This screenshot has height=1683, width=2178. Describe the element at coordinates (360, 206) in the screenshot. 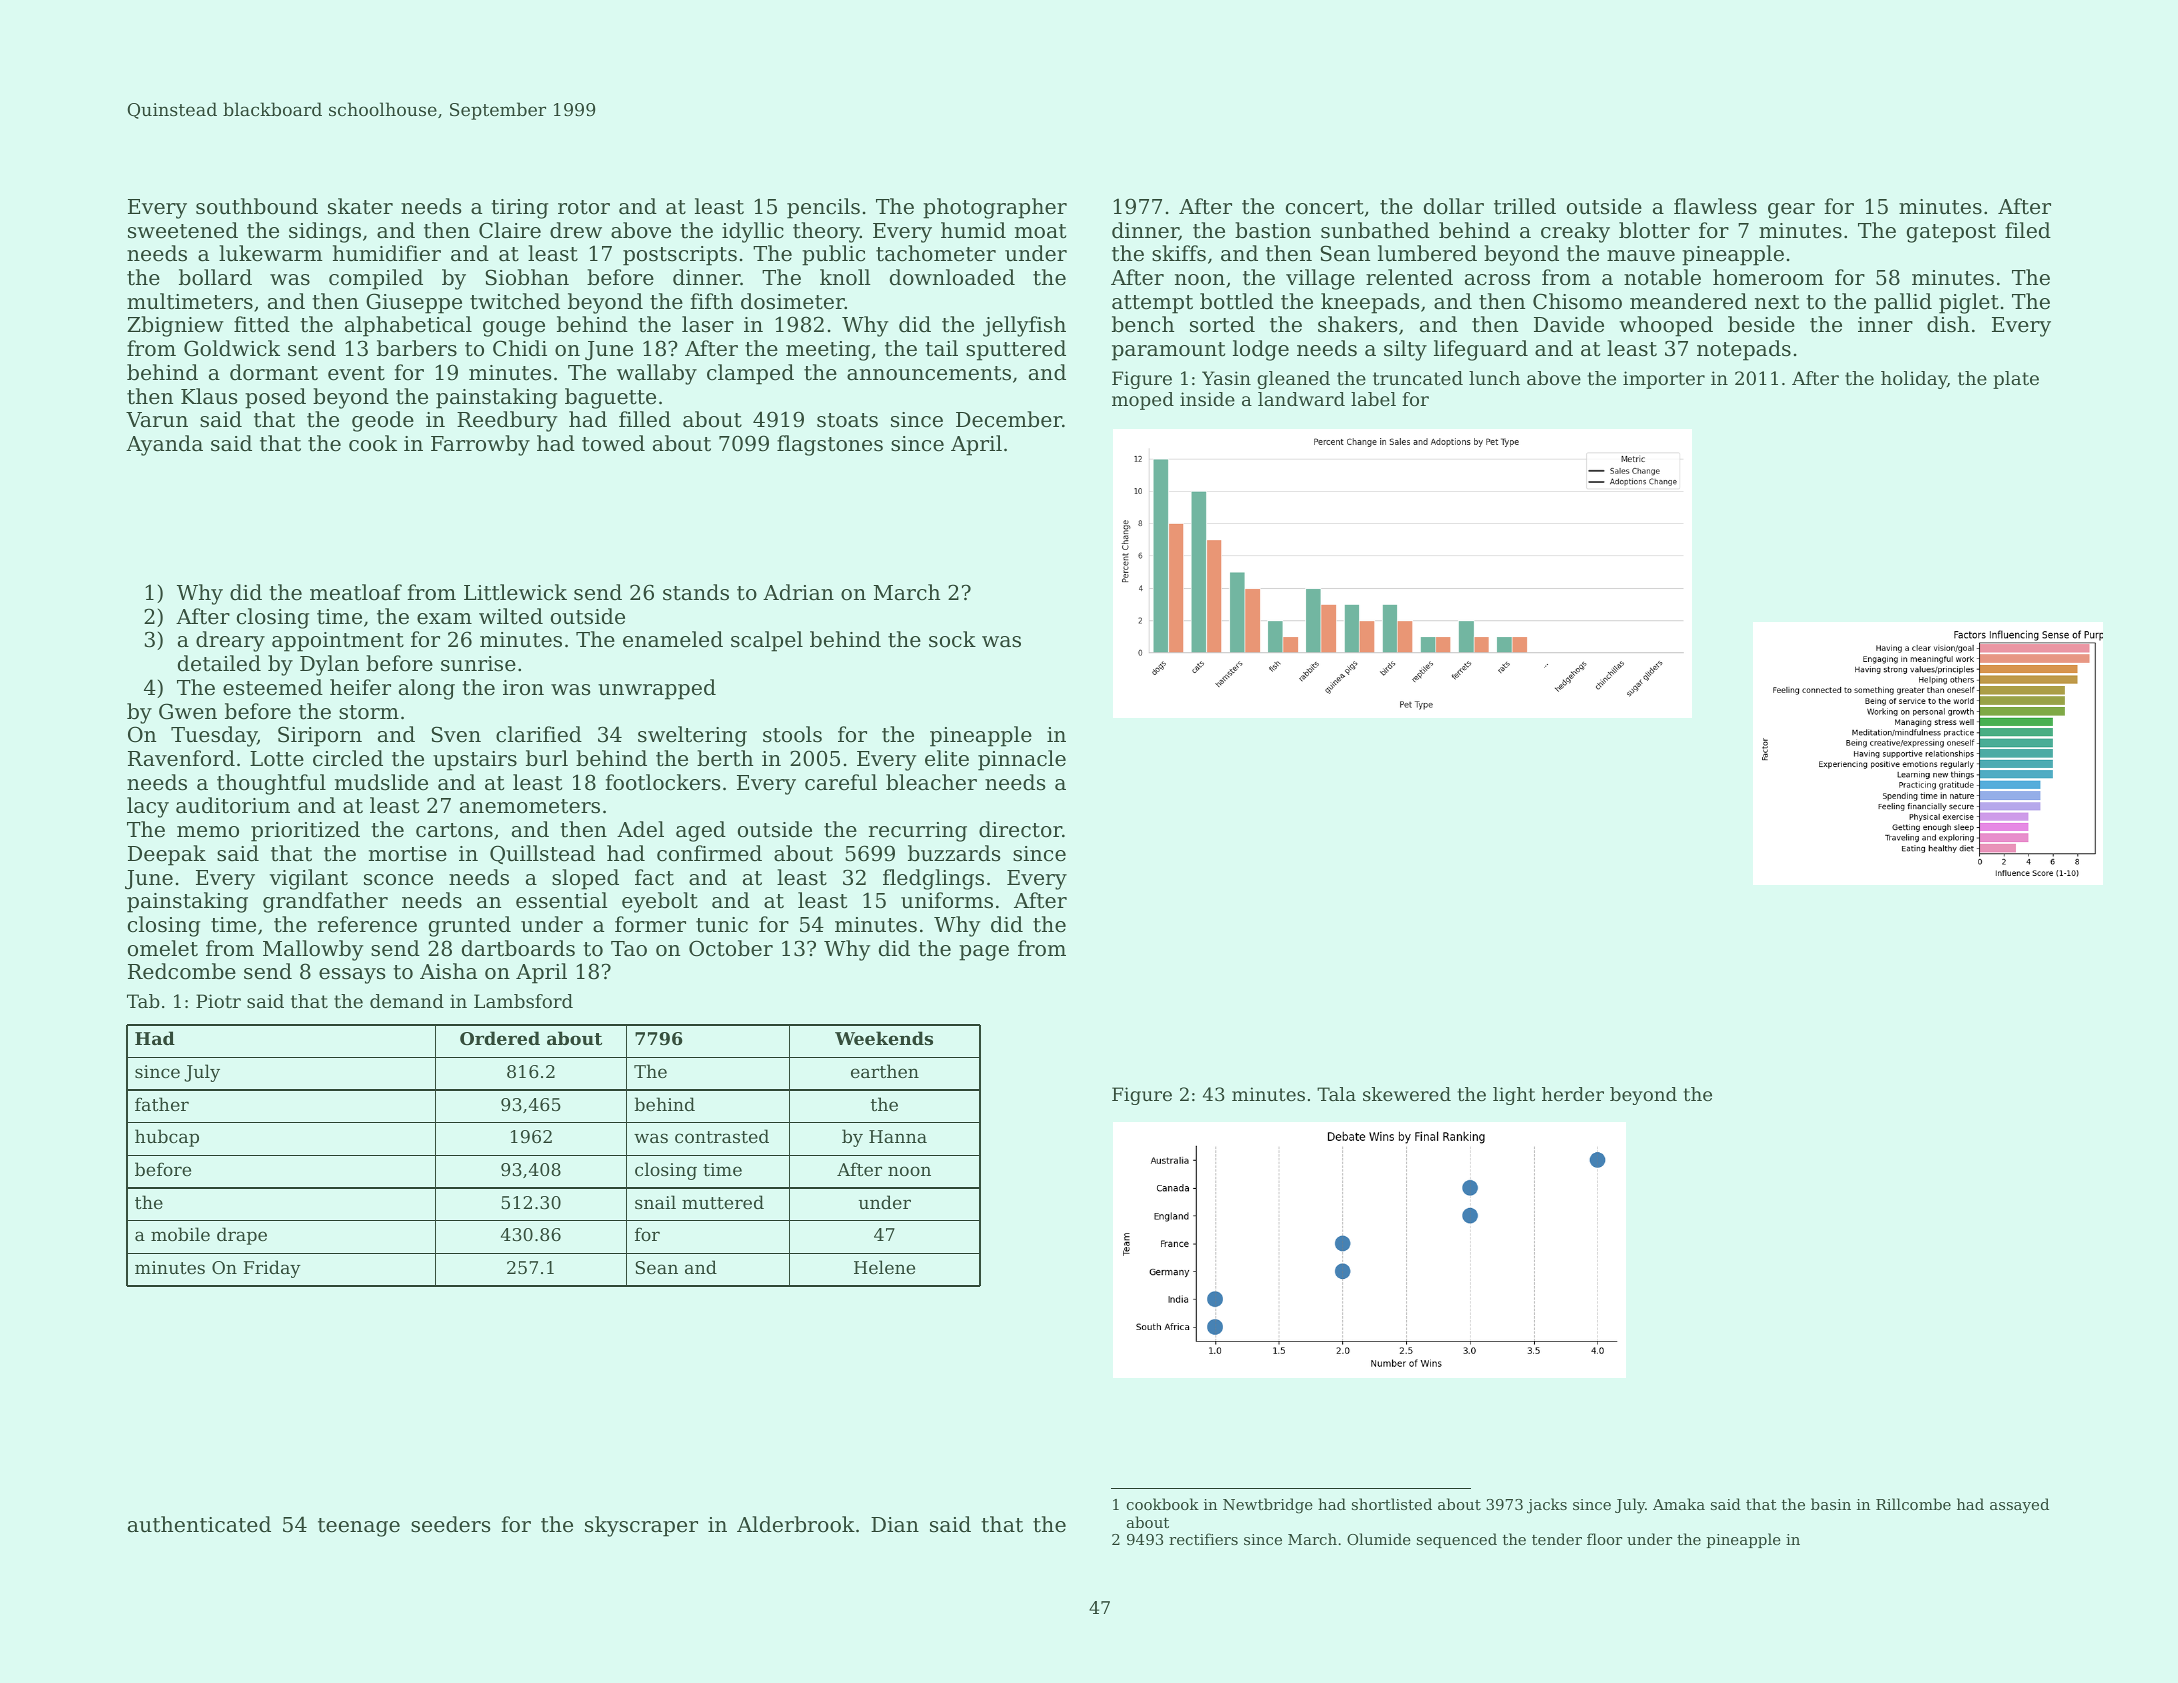

I see `skater` at that location.
